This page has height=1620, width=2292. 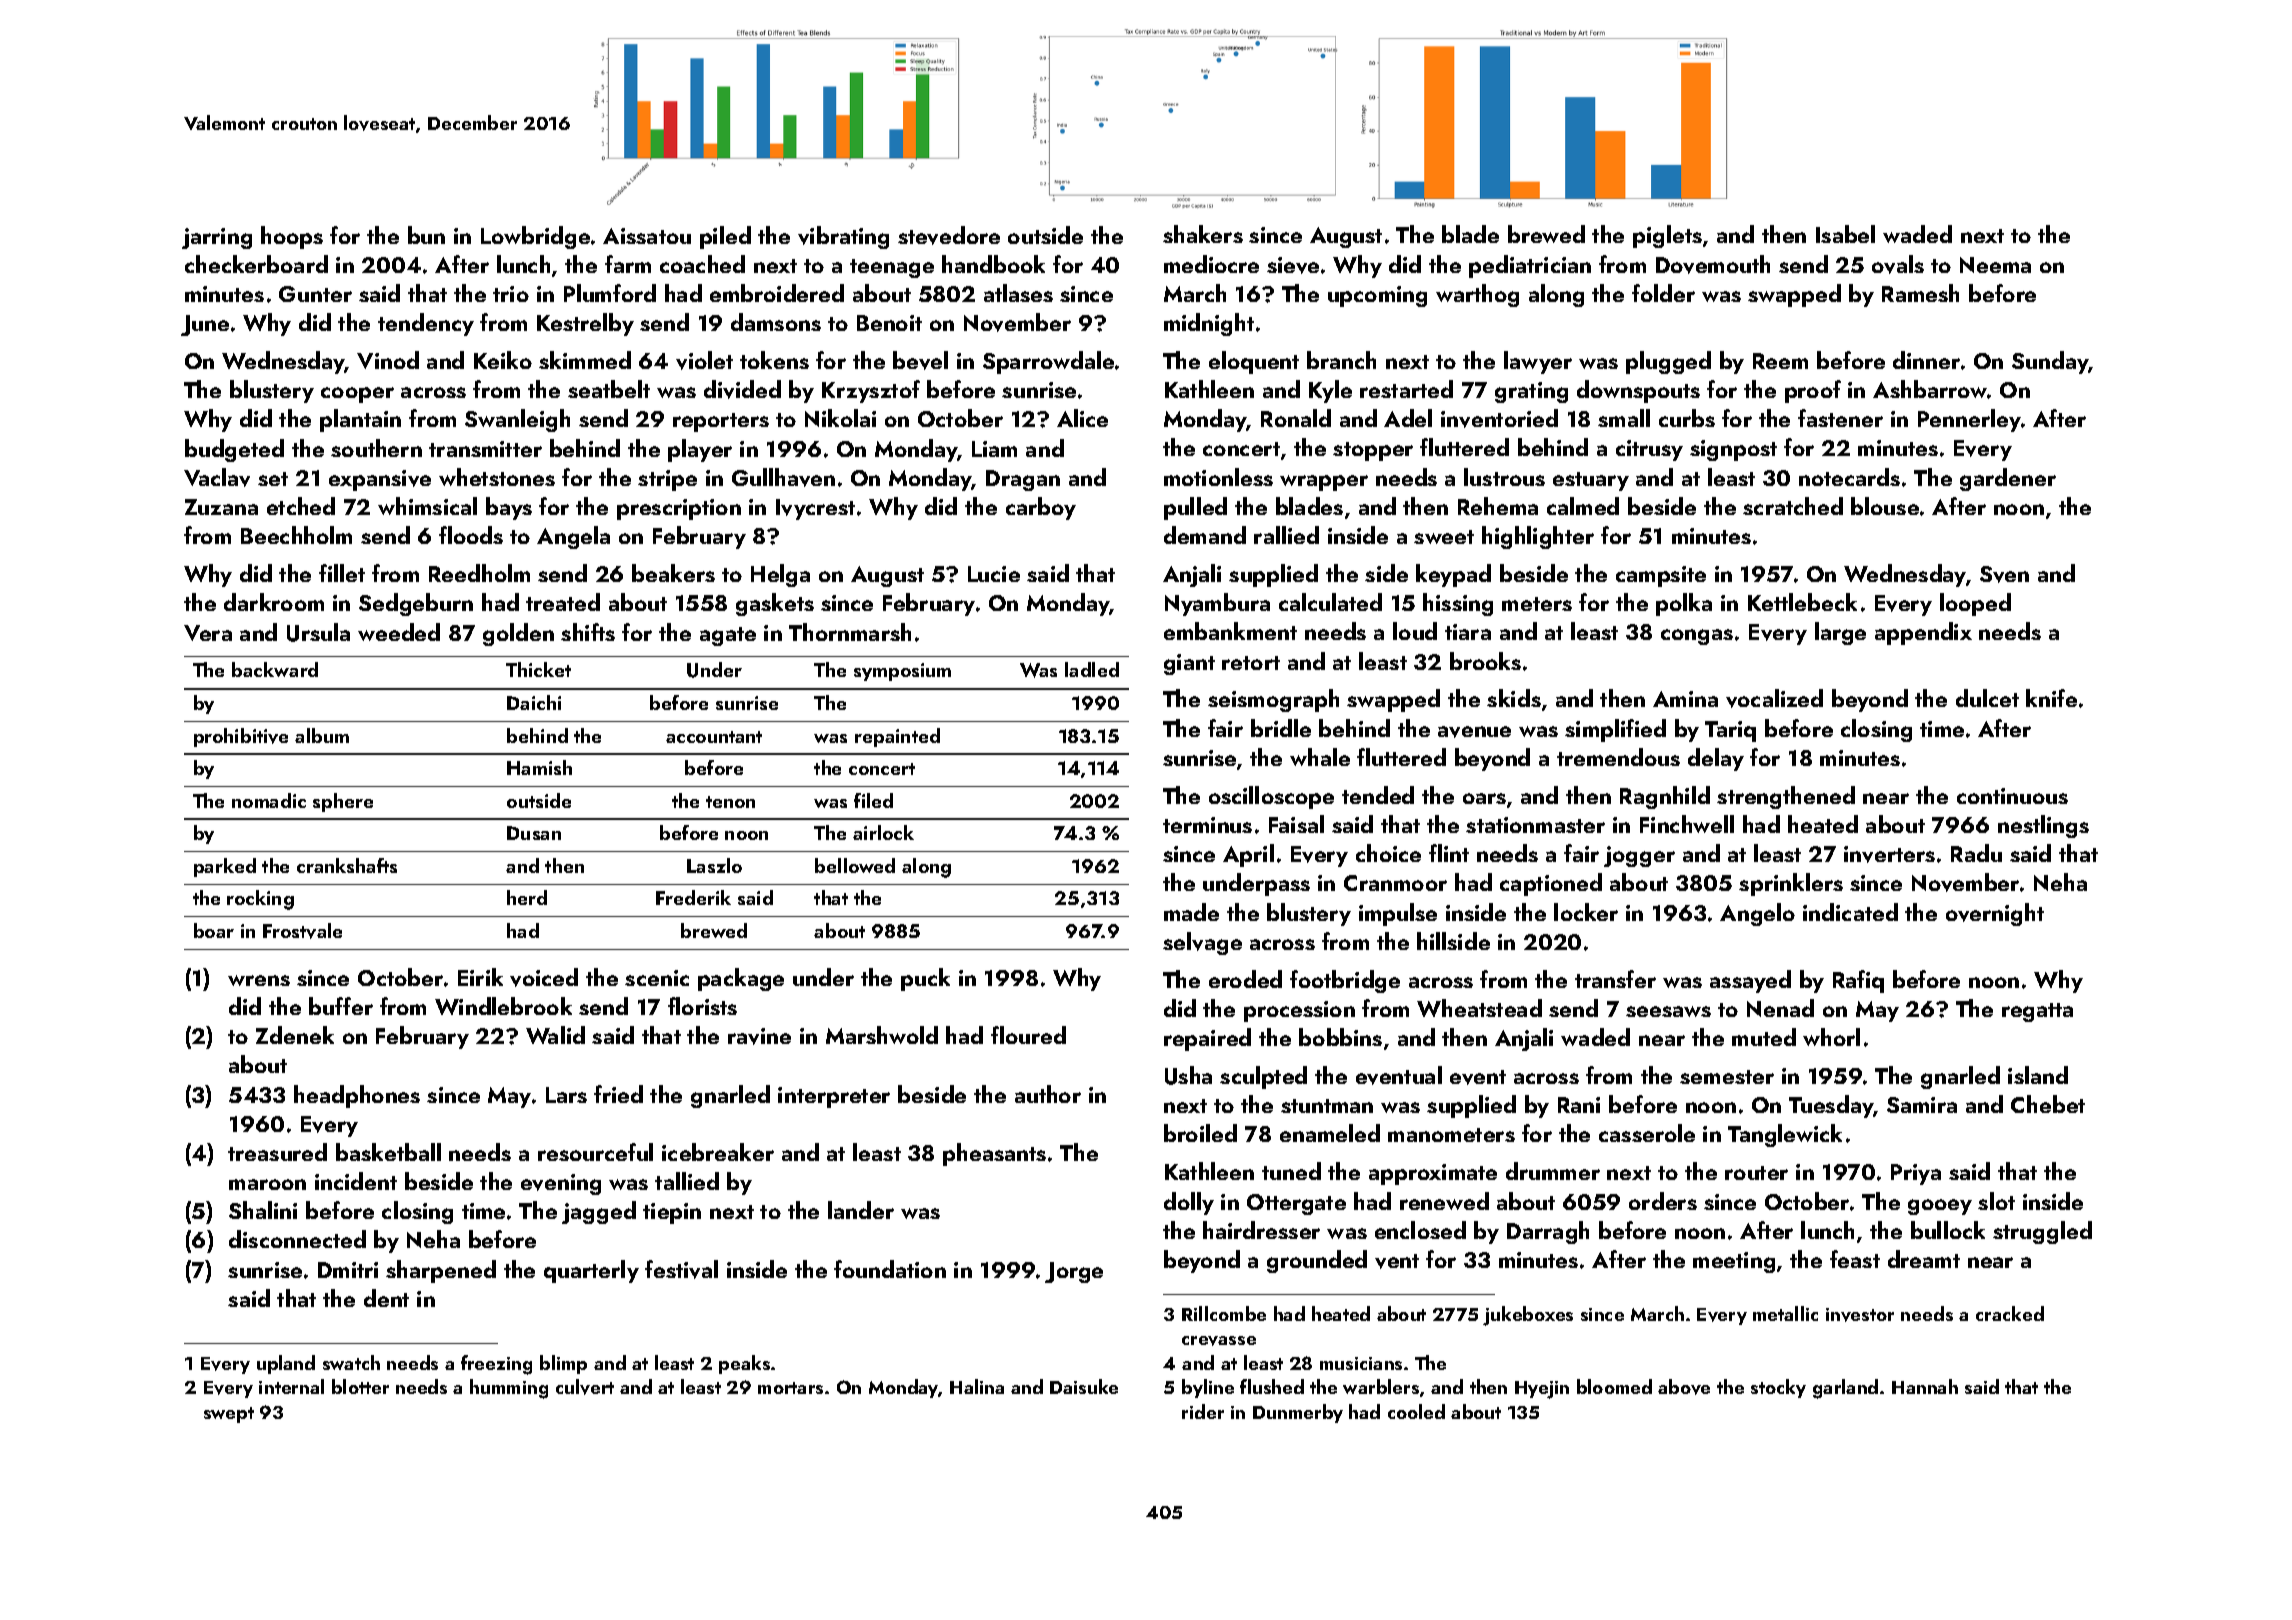 I want to click on ladled, so click(x=1092, y=669).
